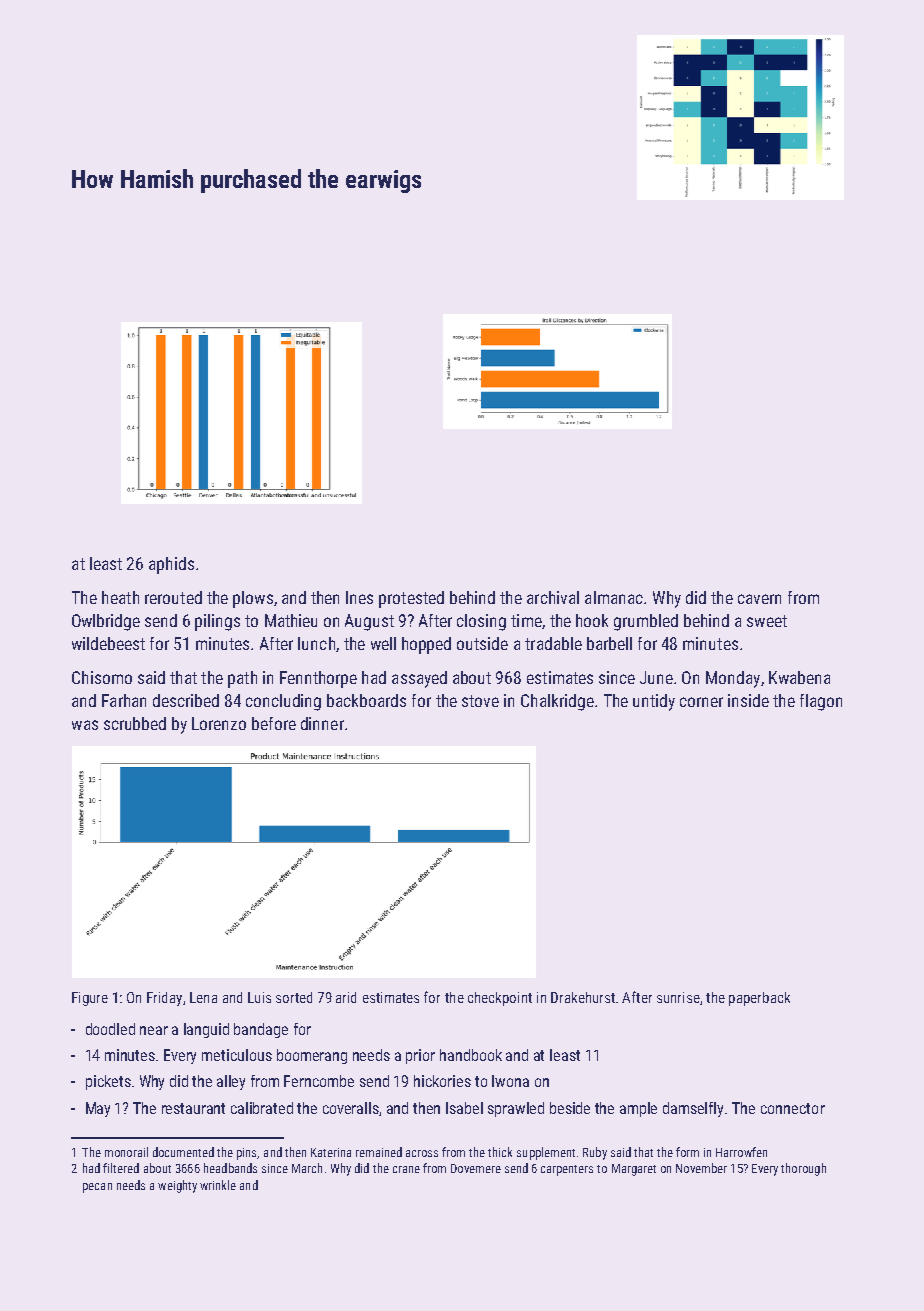 This document has height=1311, width=924. I want to click on Dovemere, so click(476, 1168).
